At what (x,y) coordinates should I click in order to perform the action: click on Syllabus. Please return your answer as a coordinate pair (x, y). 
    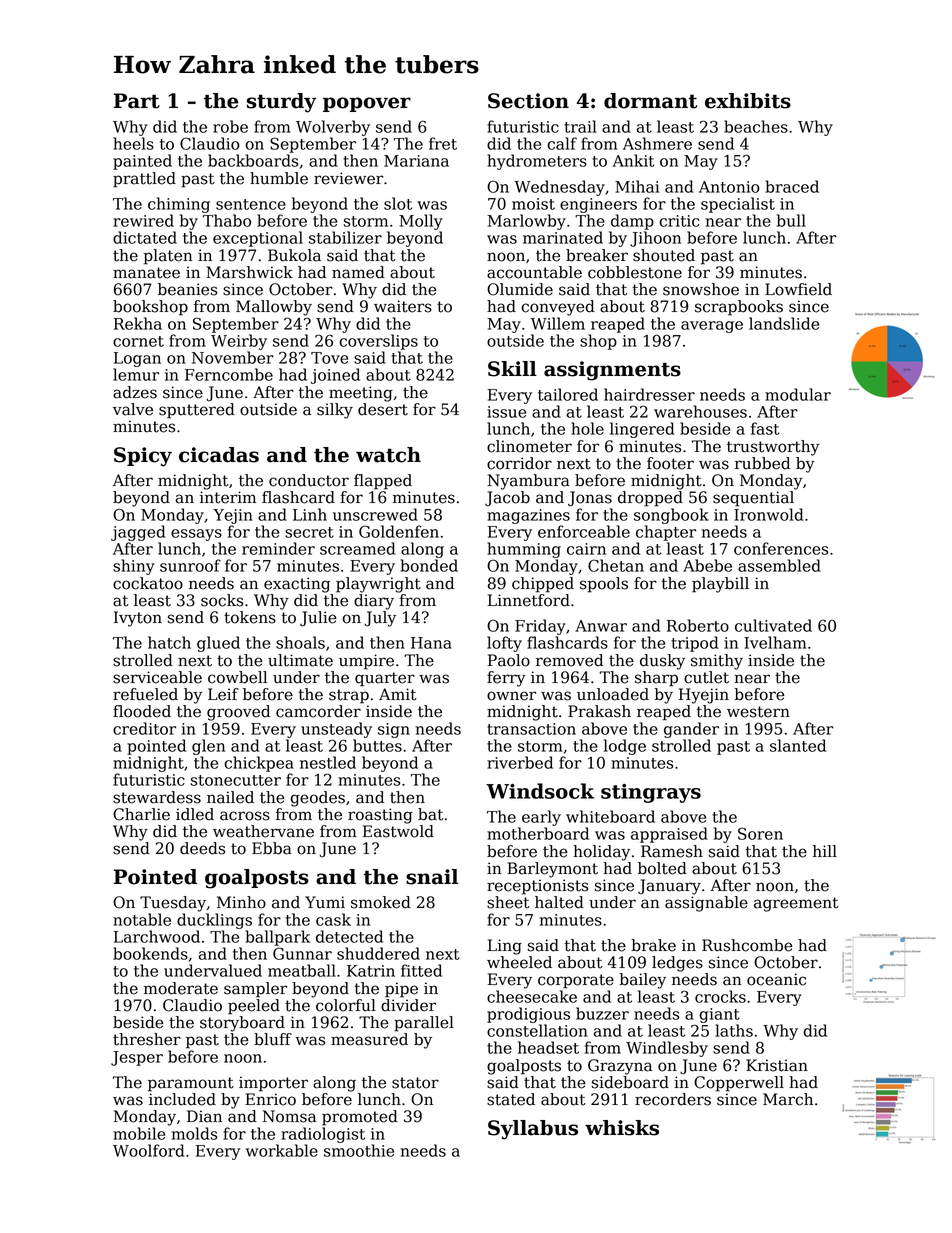
    Looking at the image, I should click on (533, 1130).
